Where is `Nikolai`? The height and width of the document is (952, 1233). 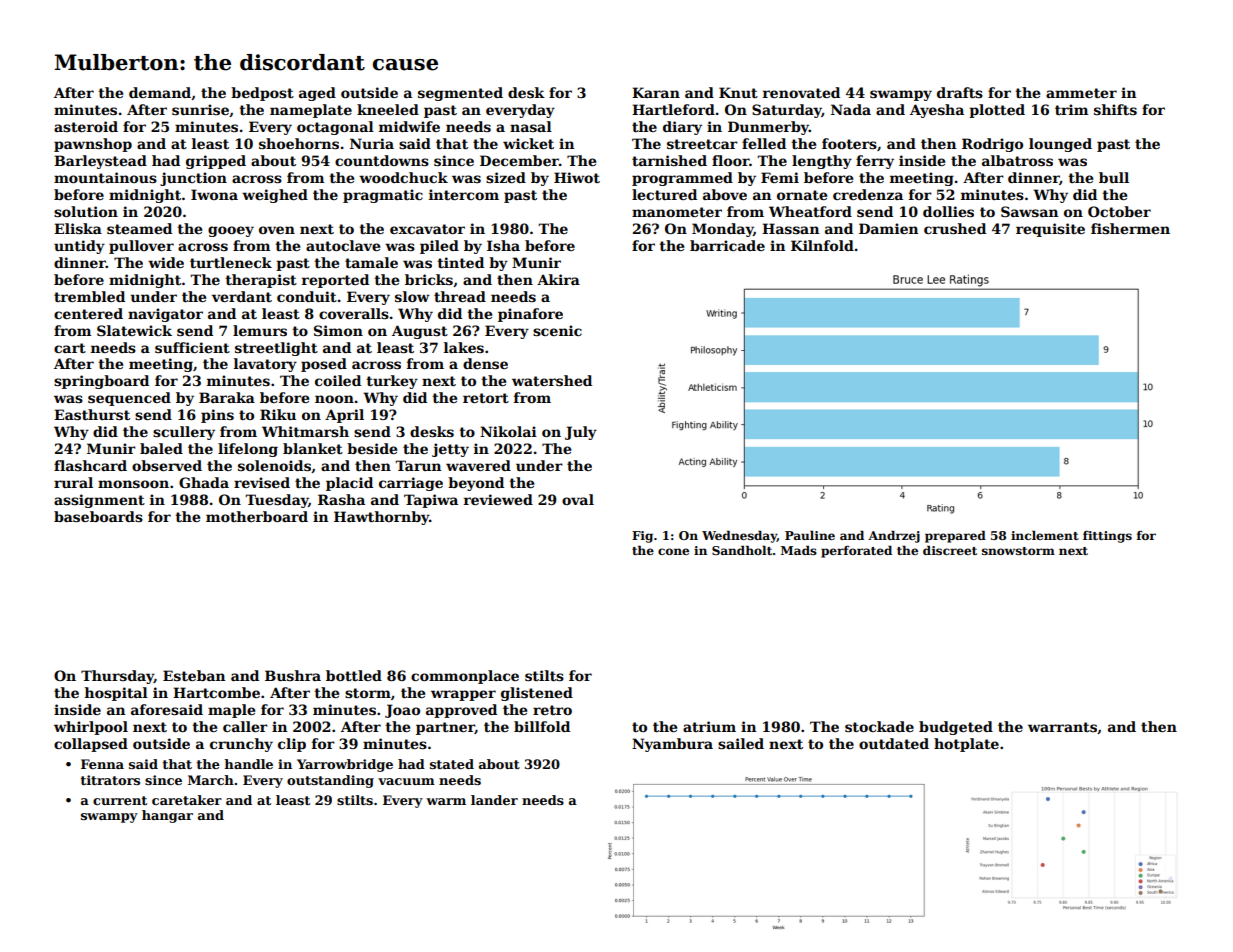 Nikolai is located at coordinates (508, 431).
